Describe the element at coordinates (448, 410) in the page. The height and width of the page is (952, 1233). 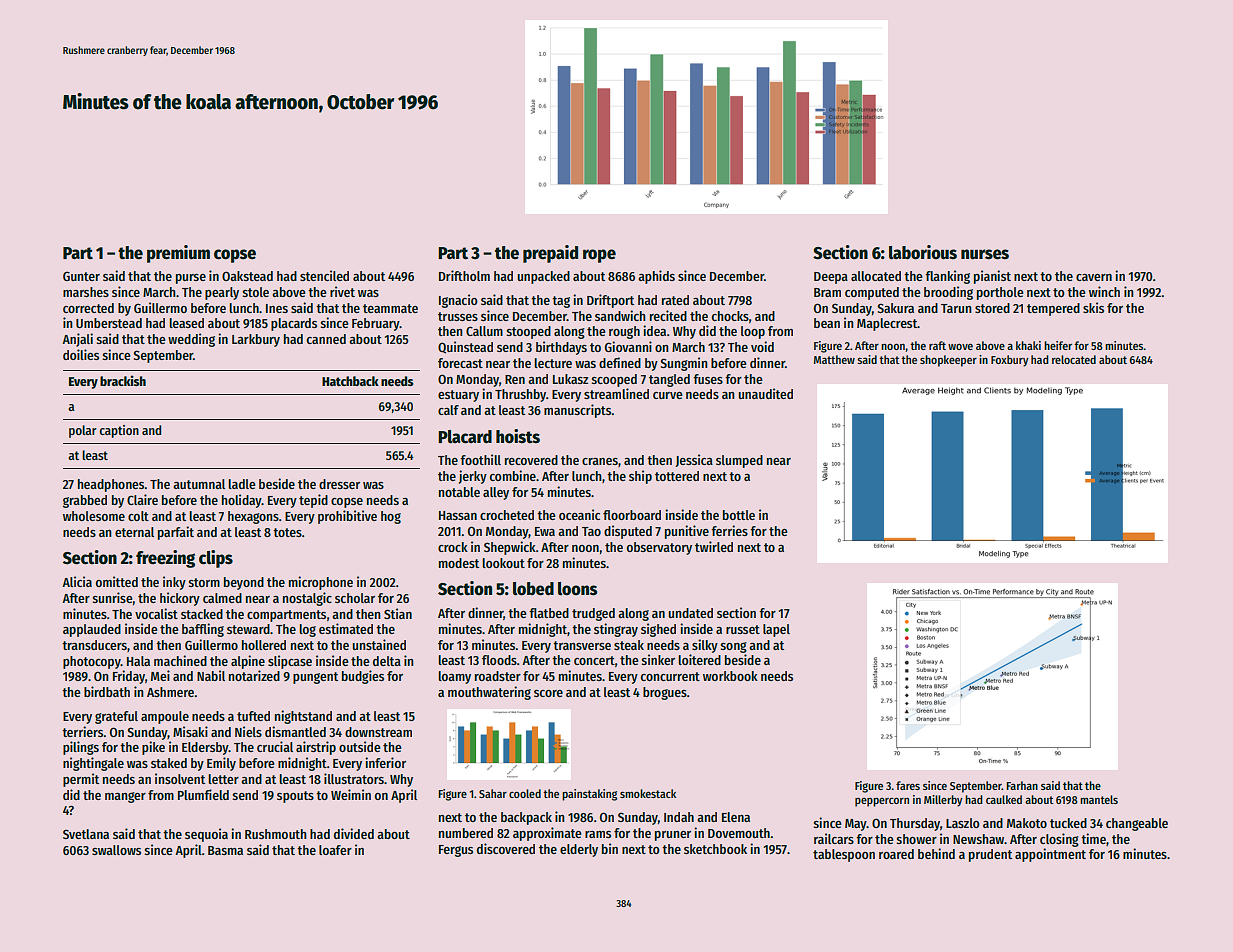
I see `calf` at that location.
